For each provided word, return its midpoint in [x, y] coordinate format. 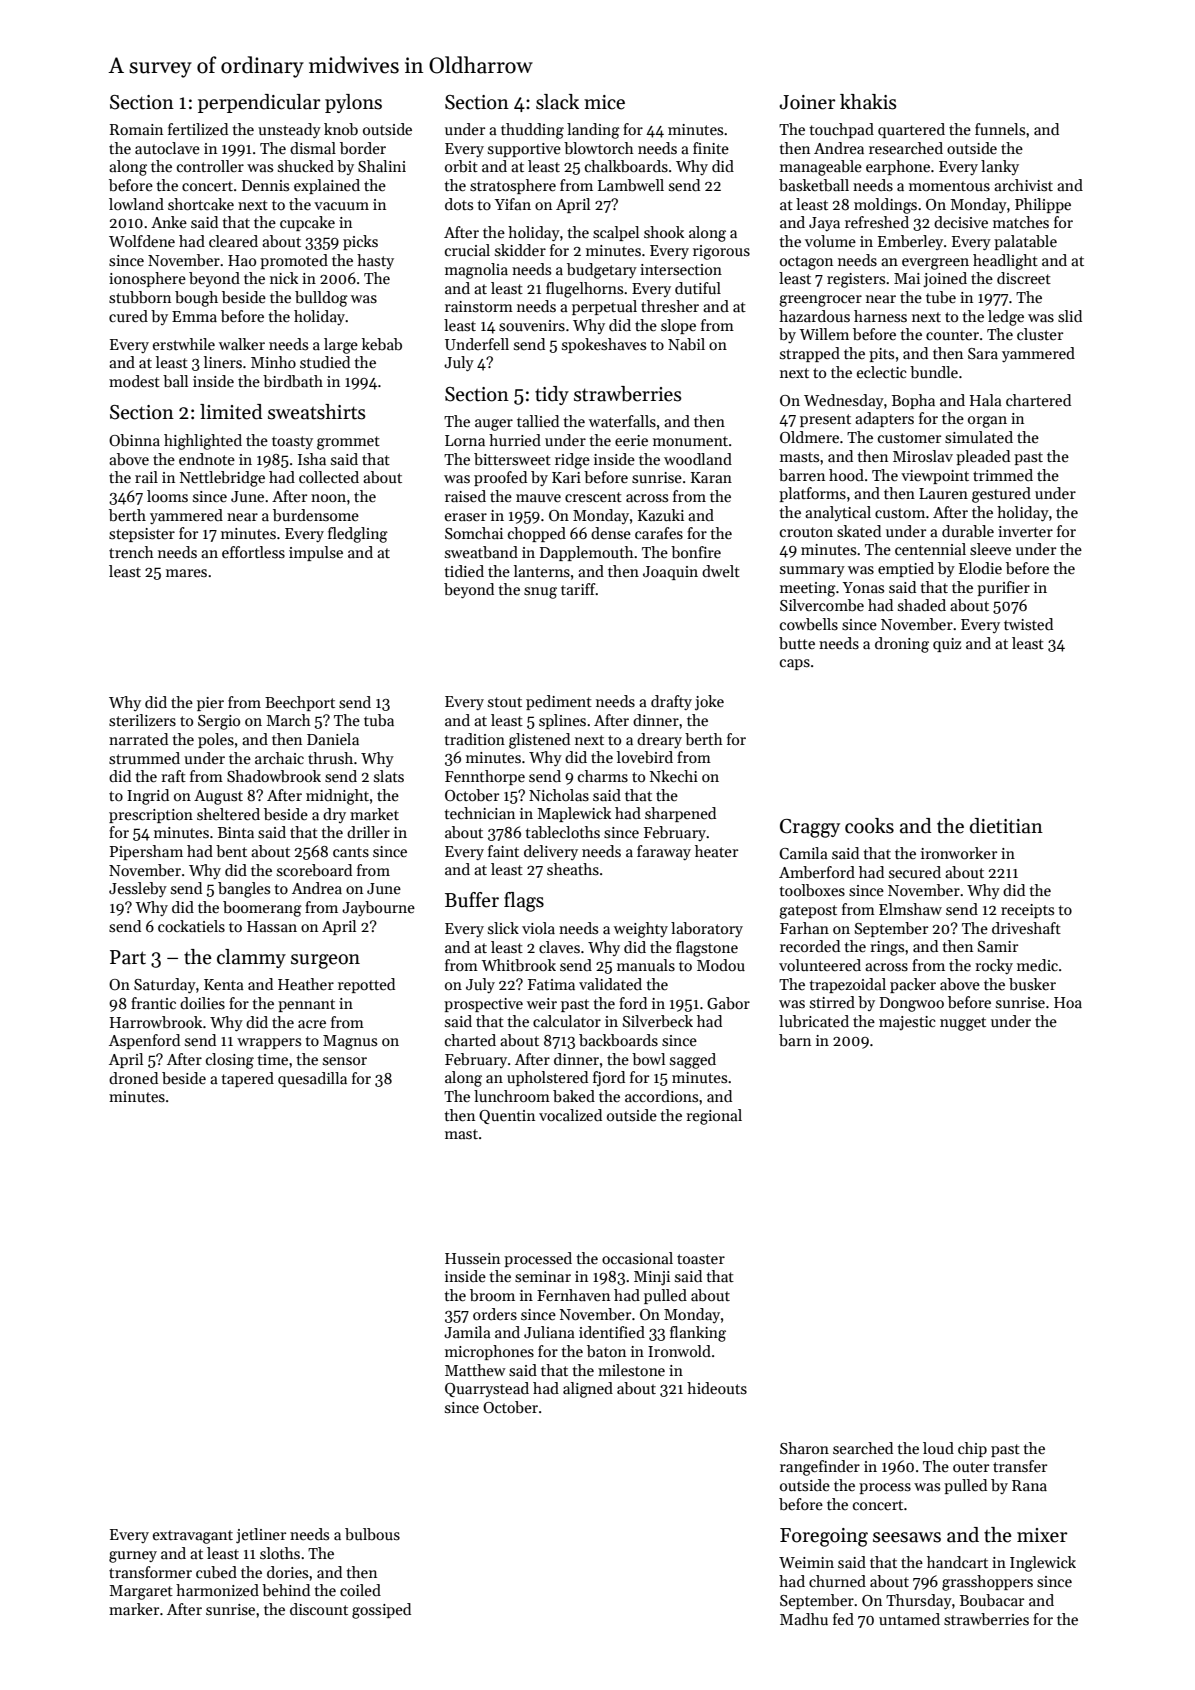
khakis [868, 102]
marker [134, 1609]
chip [972, 1449]
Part [128, 957]
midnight [337, 797]
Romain [136, 129]
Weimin [806, 1562]
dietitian [1006, 826]
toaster [701, 1259]
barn [795, 1040]
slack [557, 102]
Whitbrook [518, 965]
